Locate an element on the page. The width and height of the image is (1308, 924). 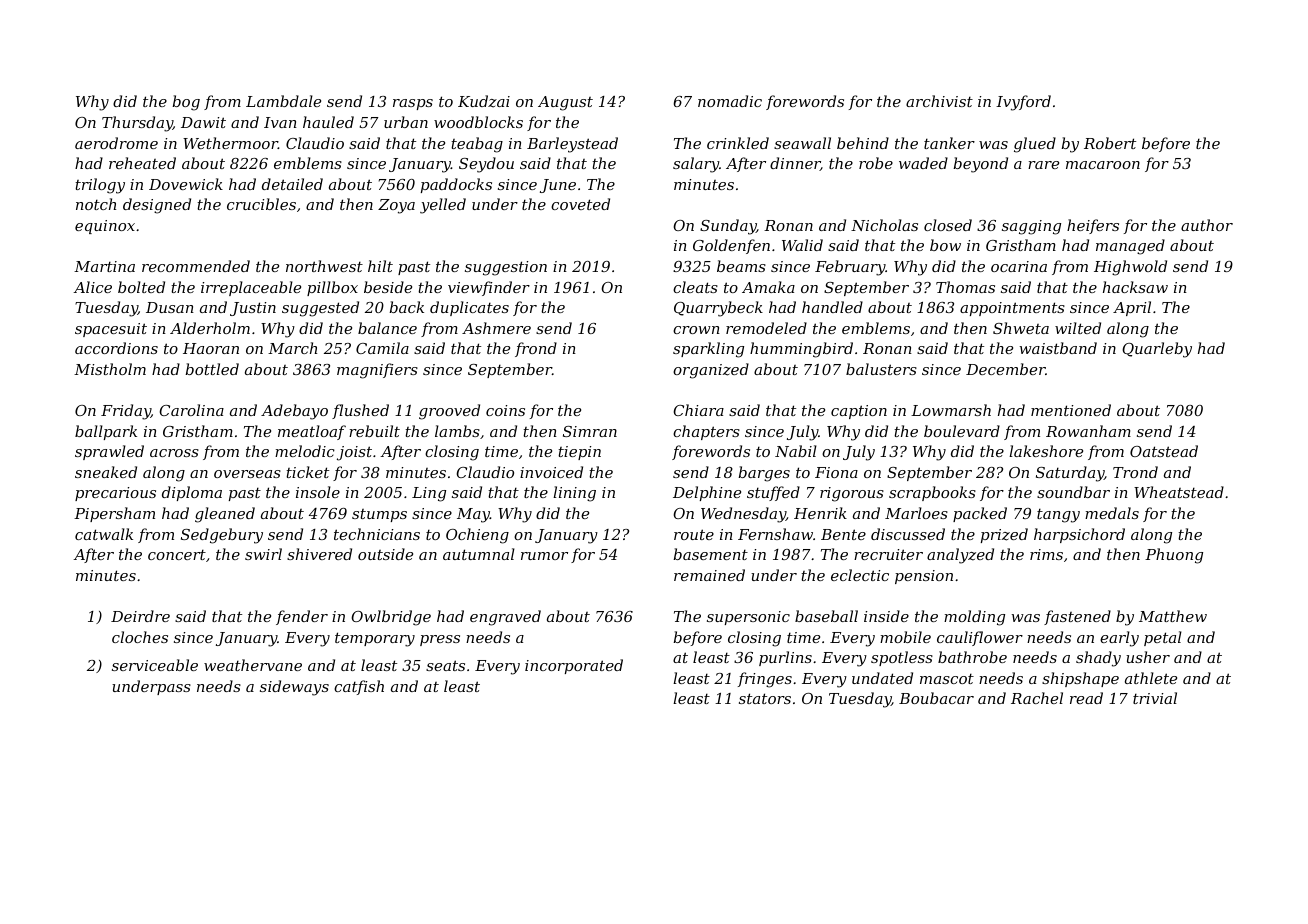
Mistholm is located at coordinates (110, 369).
